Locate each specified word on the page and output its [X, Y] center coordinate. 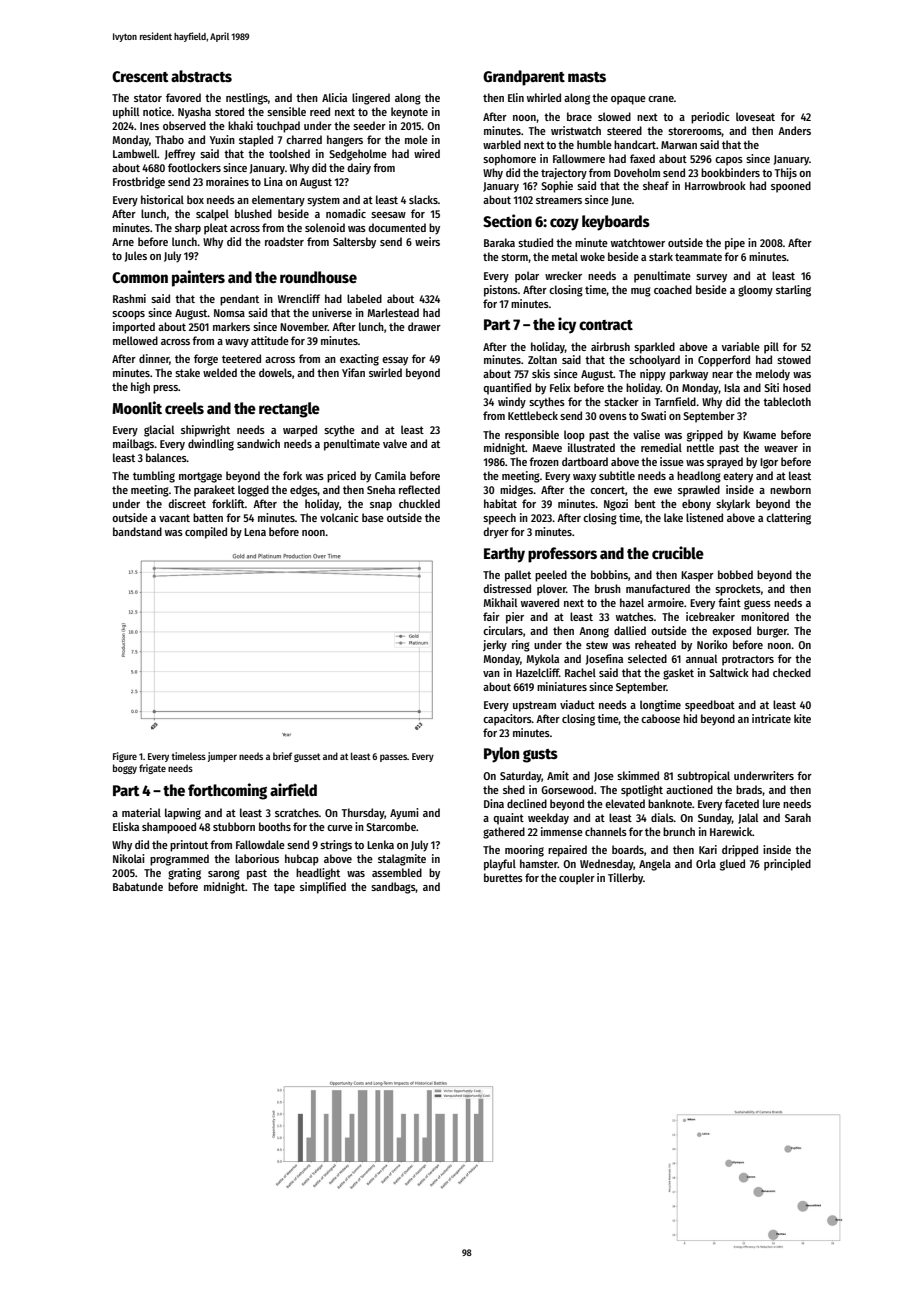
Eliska [126, 826]
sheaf [656, 185]
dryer [496, 533]
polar [527, 277]
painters [198, 278]
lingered [371, 99]
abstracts [201, 76]
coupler [577, 879]
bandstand [137, 531]
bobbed [735, 574]
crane [661, 99]
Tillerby [625, 879]
